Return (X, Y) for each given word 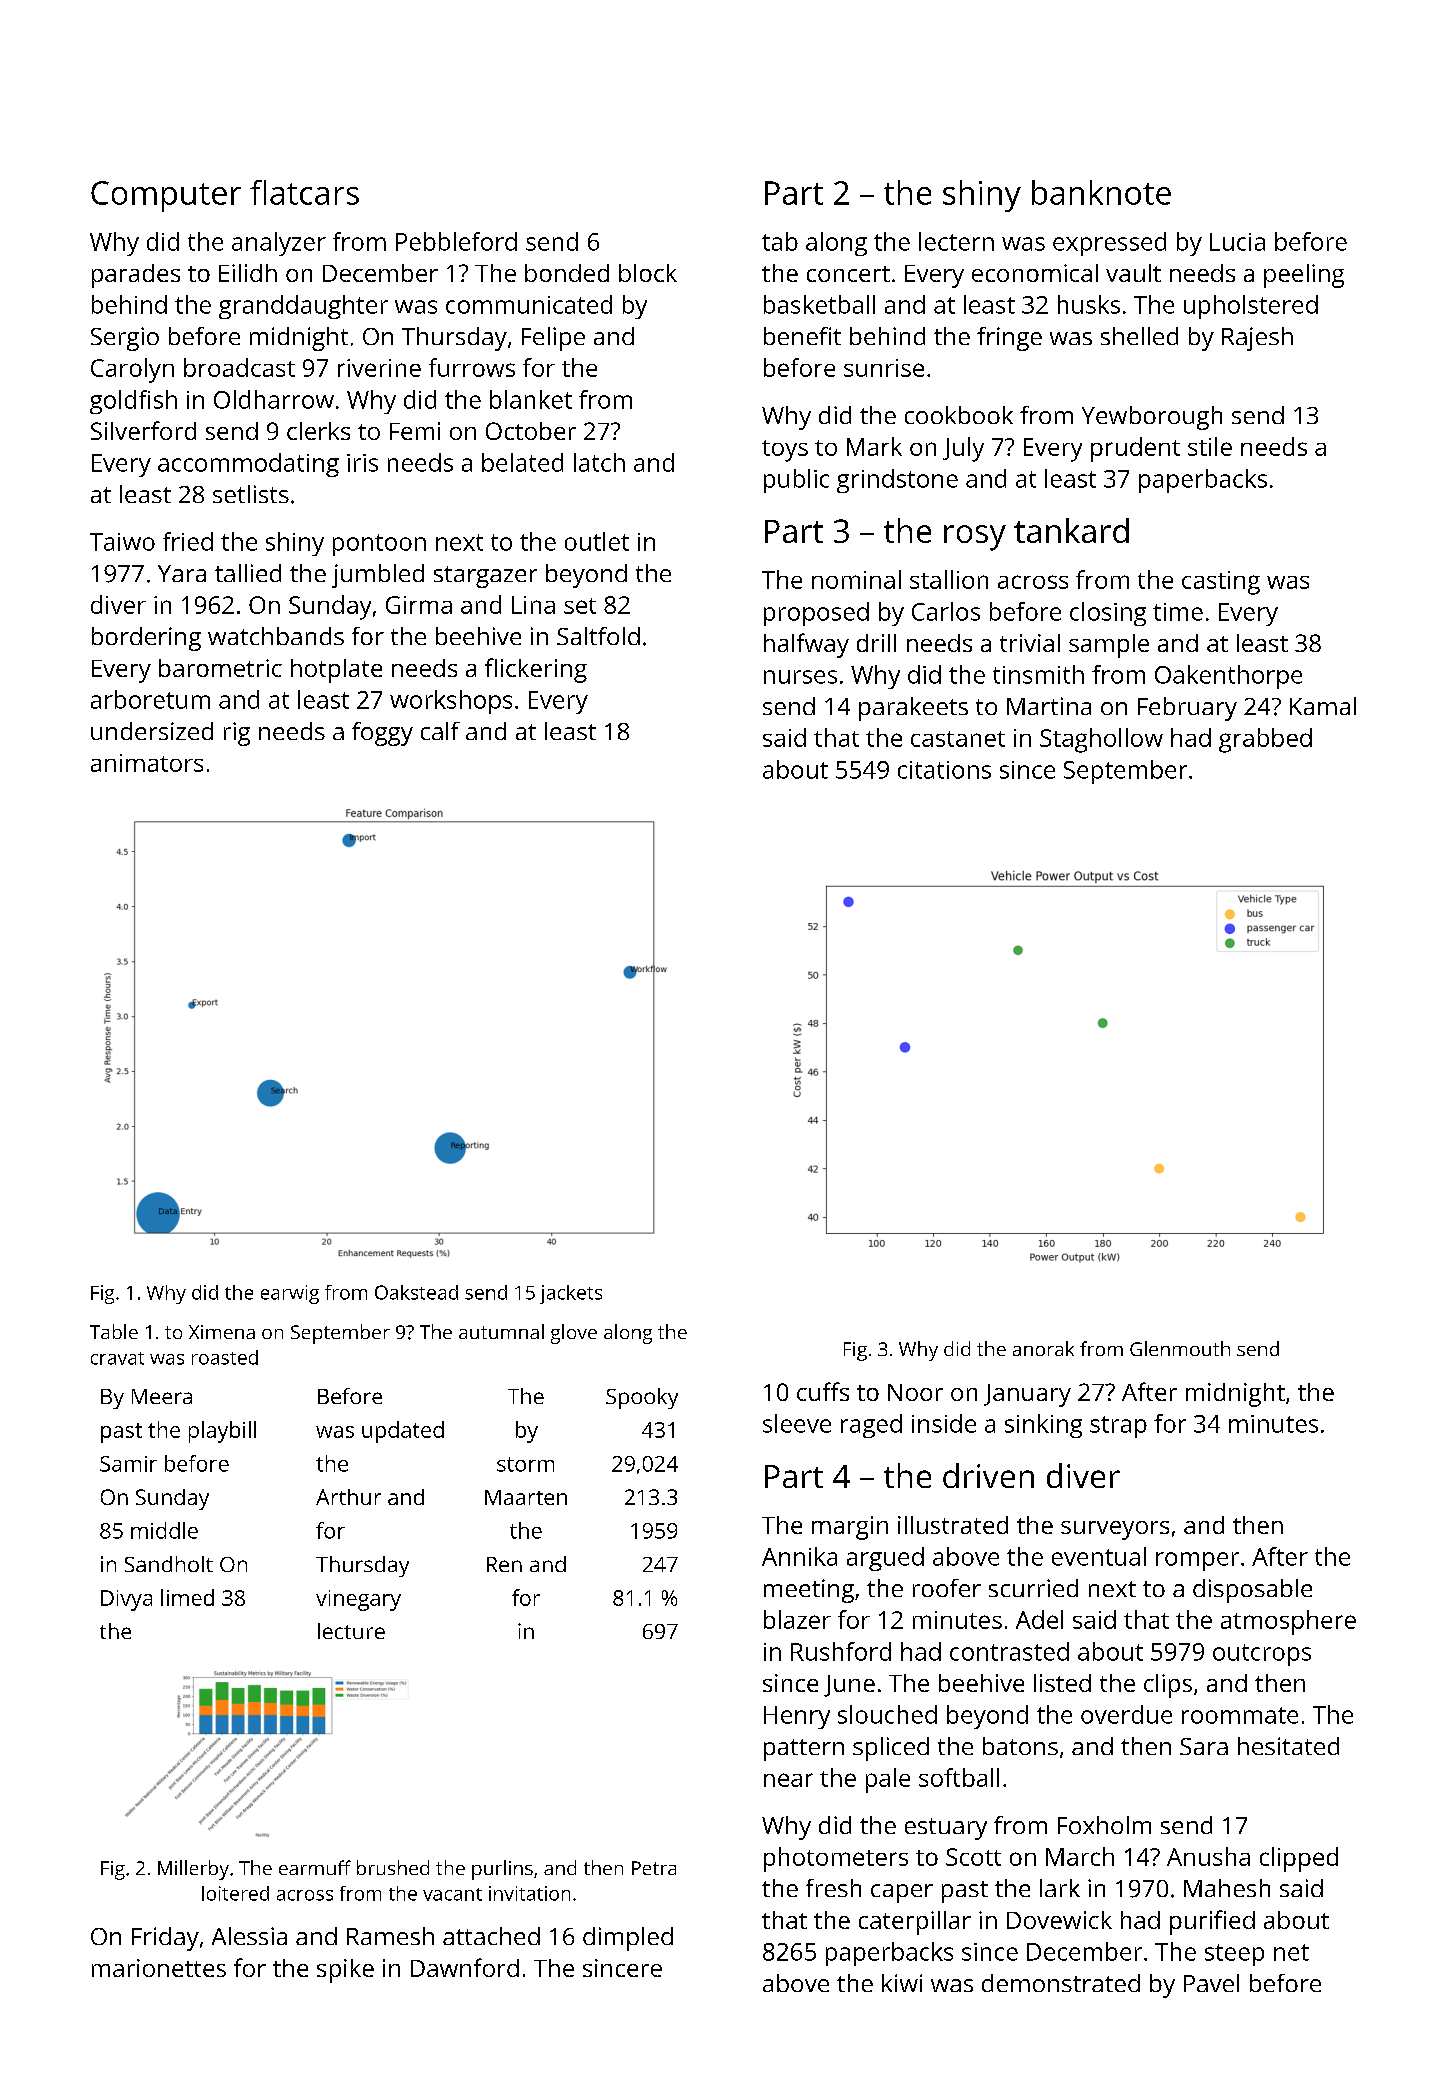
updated (403, 1432)
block (648, 273)
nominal (856, 579)
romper (1197, 1561)
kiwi (902, 1983)
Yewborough (1152, 418)
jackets (571, 1294)
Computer (166, 196)
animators (147, 763)
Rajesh (1257, 339)
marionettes (159, 1968)
